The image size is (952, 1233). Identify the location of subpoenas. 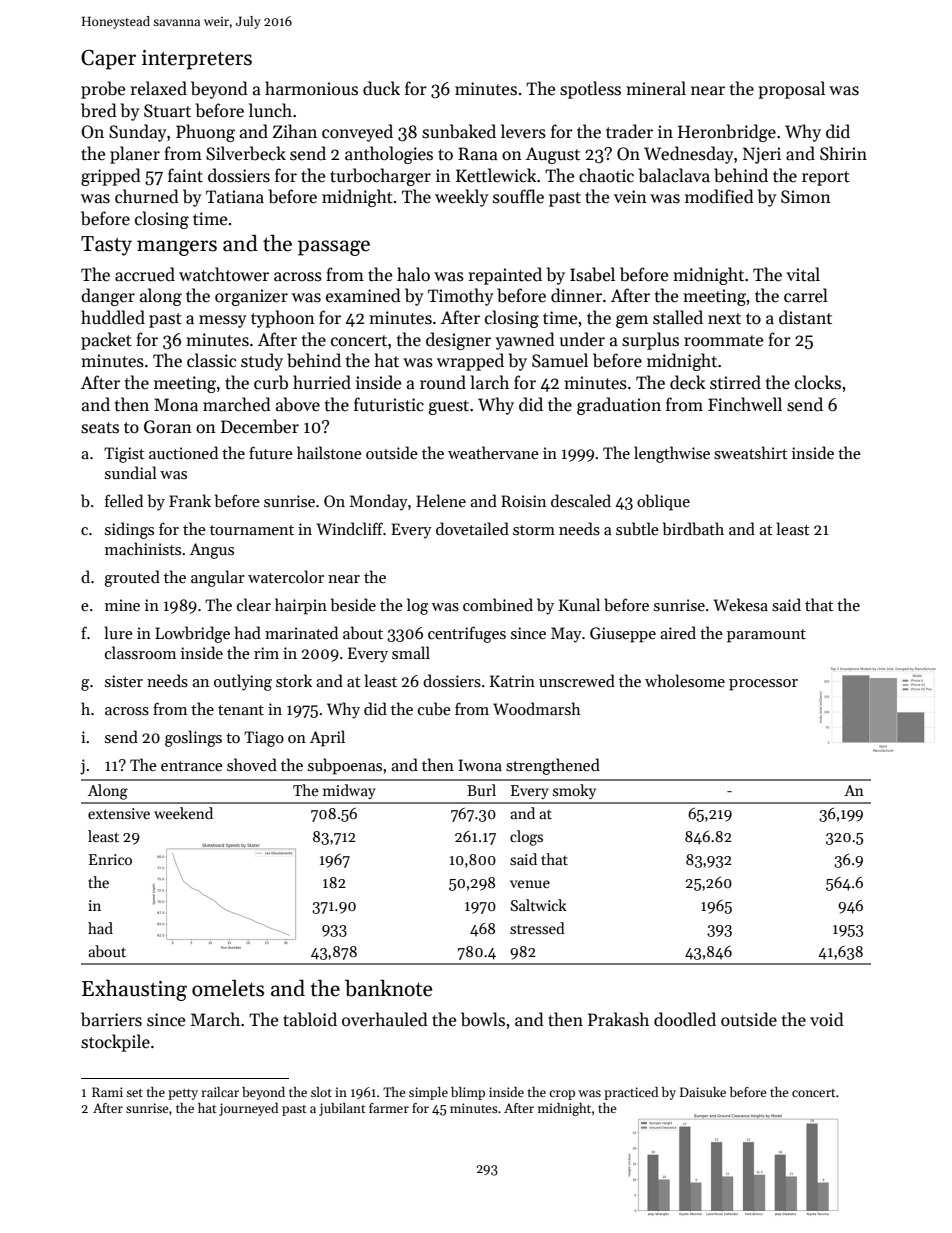
(345, 766).
